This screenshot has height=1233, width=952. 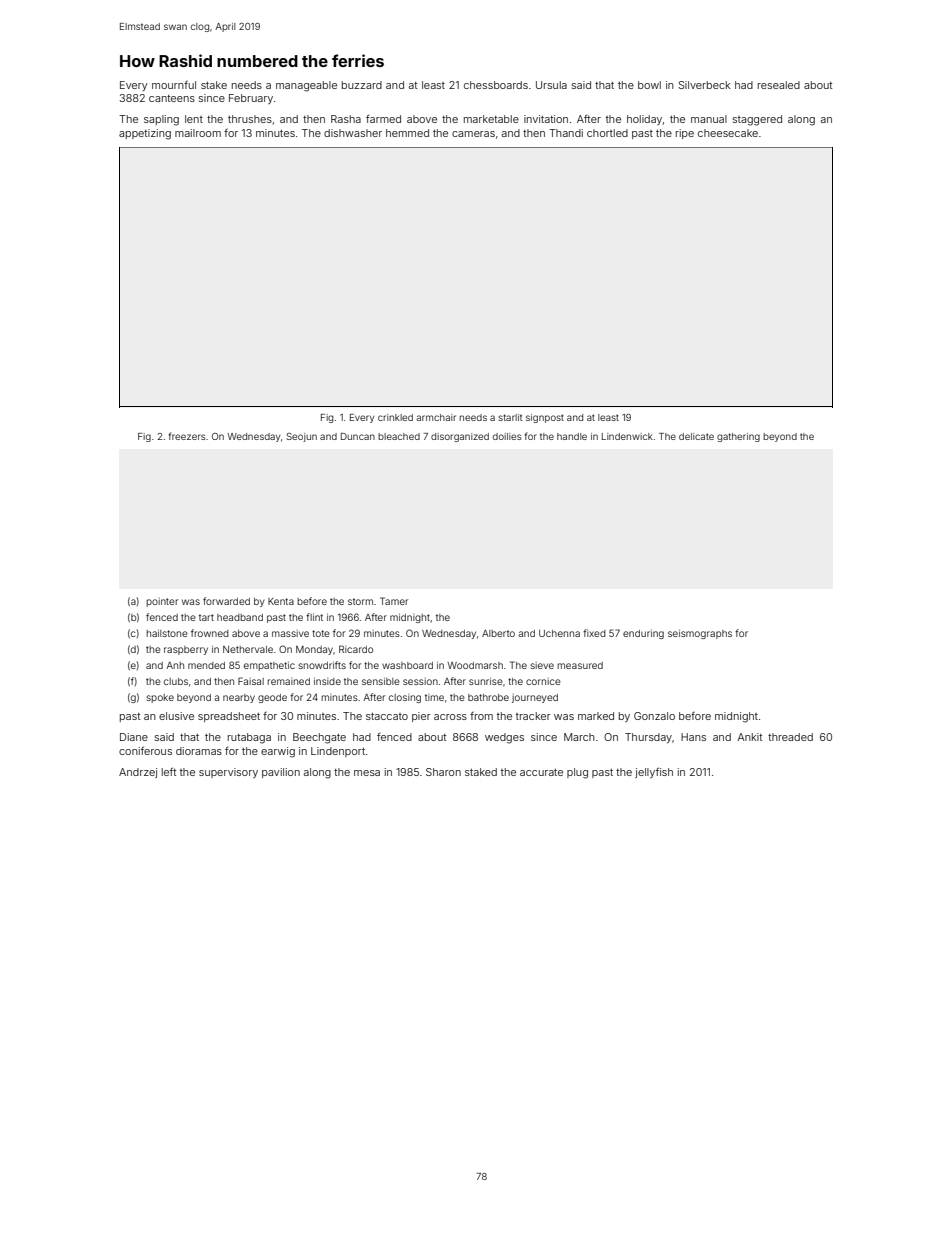 What do you see at coordinates (187, 436) in the screenshot?
I see `freezers` at bounding box center [187, 436].
